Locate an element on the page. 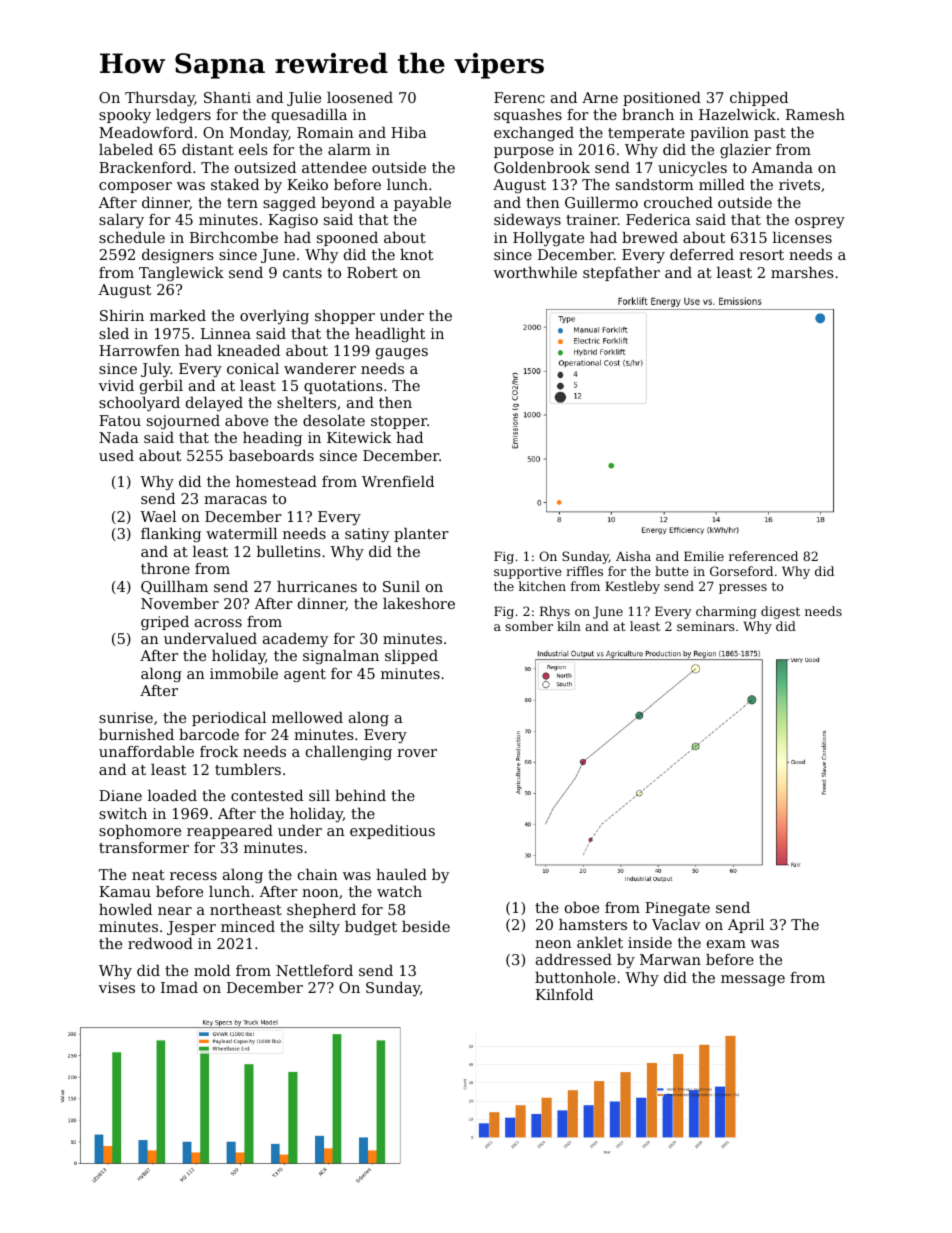 This document has height=1233, width=952. Birchcombe is located at coordinates (234, 237).
